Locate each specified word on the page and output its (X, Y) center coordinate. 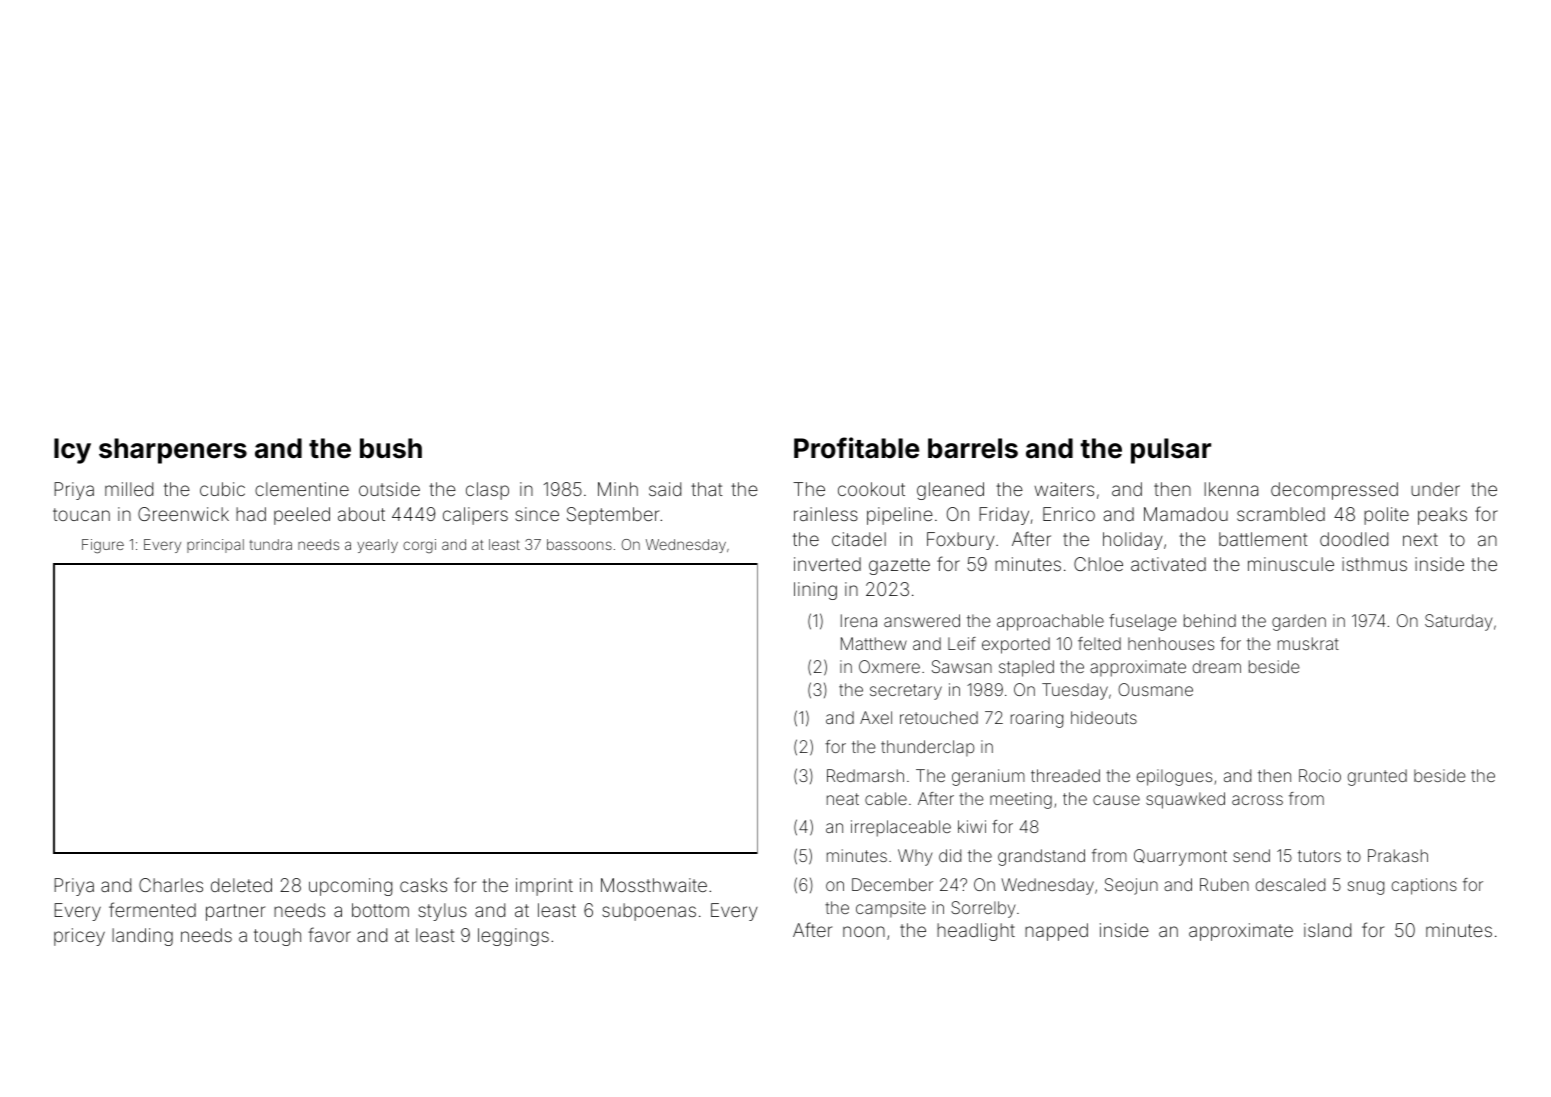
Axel (876, 717)
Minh (618, 489)
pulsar (1171, 451)
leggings (513, 937)
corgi (419, 546)
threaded (1065, 775)
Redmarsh (865, 775)
